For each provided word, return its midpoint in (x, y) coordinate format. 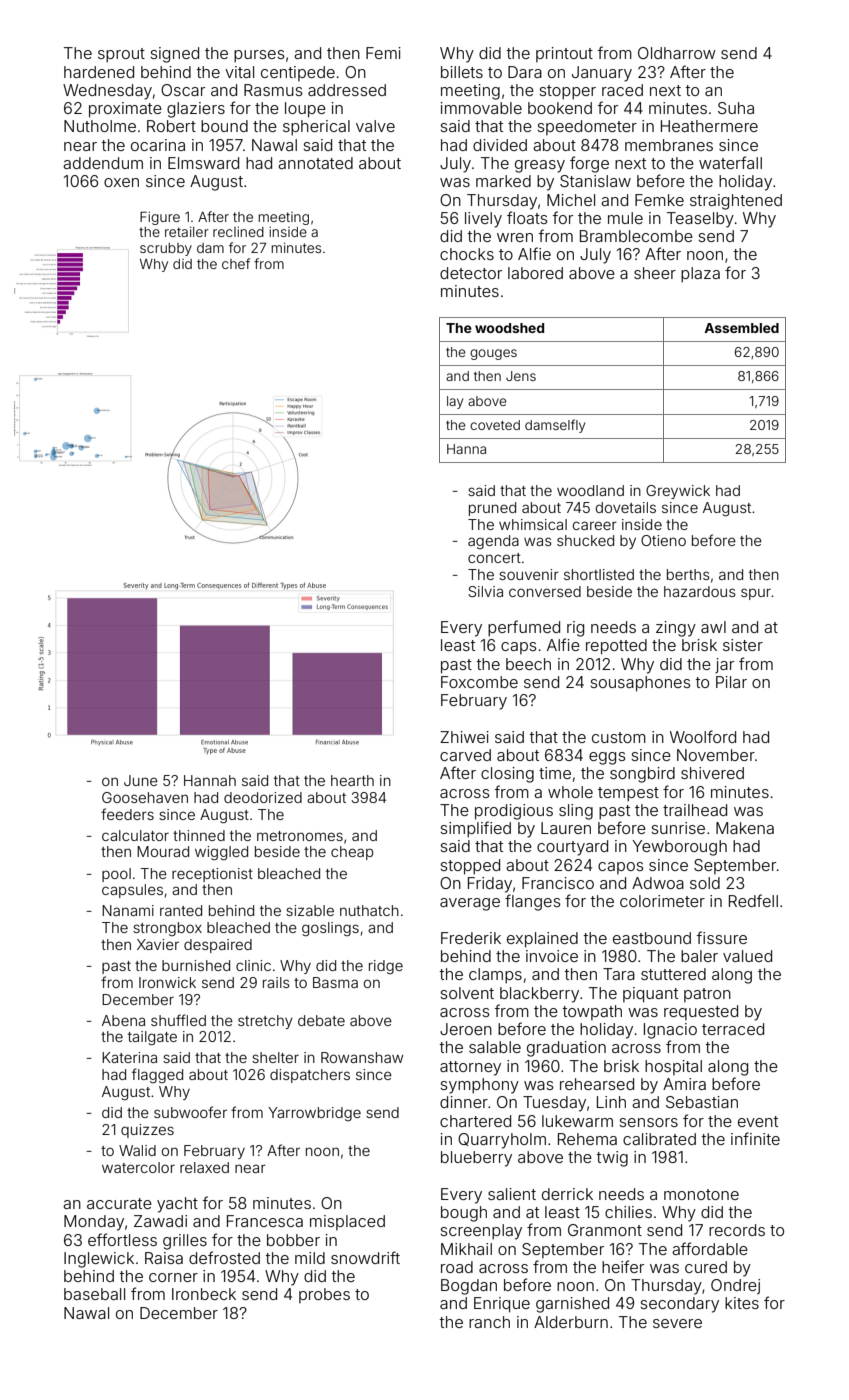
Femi (383, 53)
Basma (335, 982)
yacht (177, 1205)
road (457, 1267)
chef (236, 263)
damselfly (555, 426)
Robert (171, 126)
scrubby (166, 249)
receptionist (212, 875)
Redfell (753, 900)
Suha (736, 108)
